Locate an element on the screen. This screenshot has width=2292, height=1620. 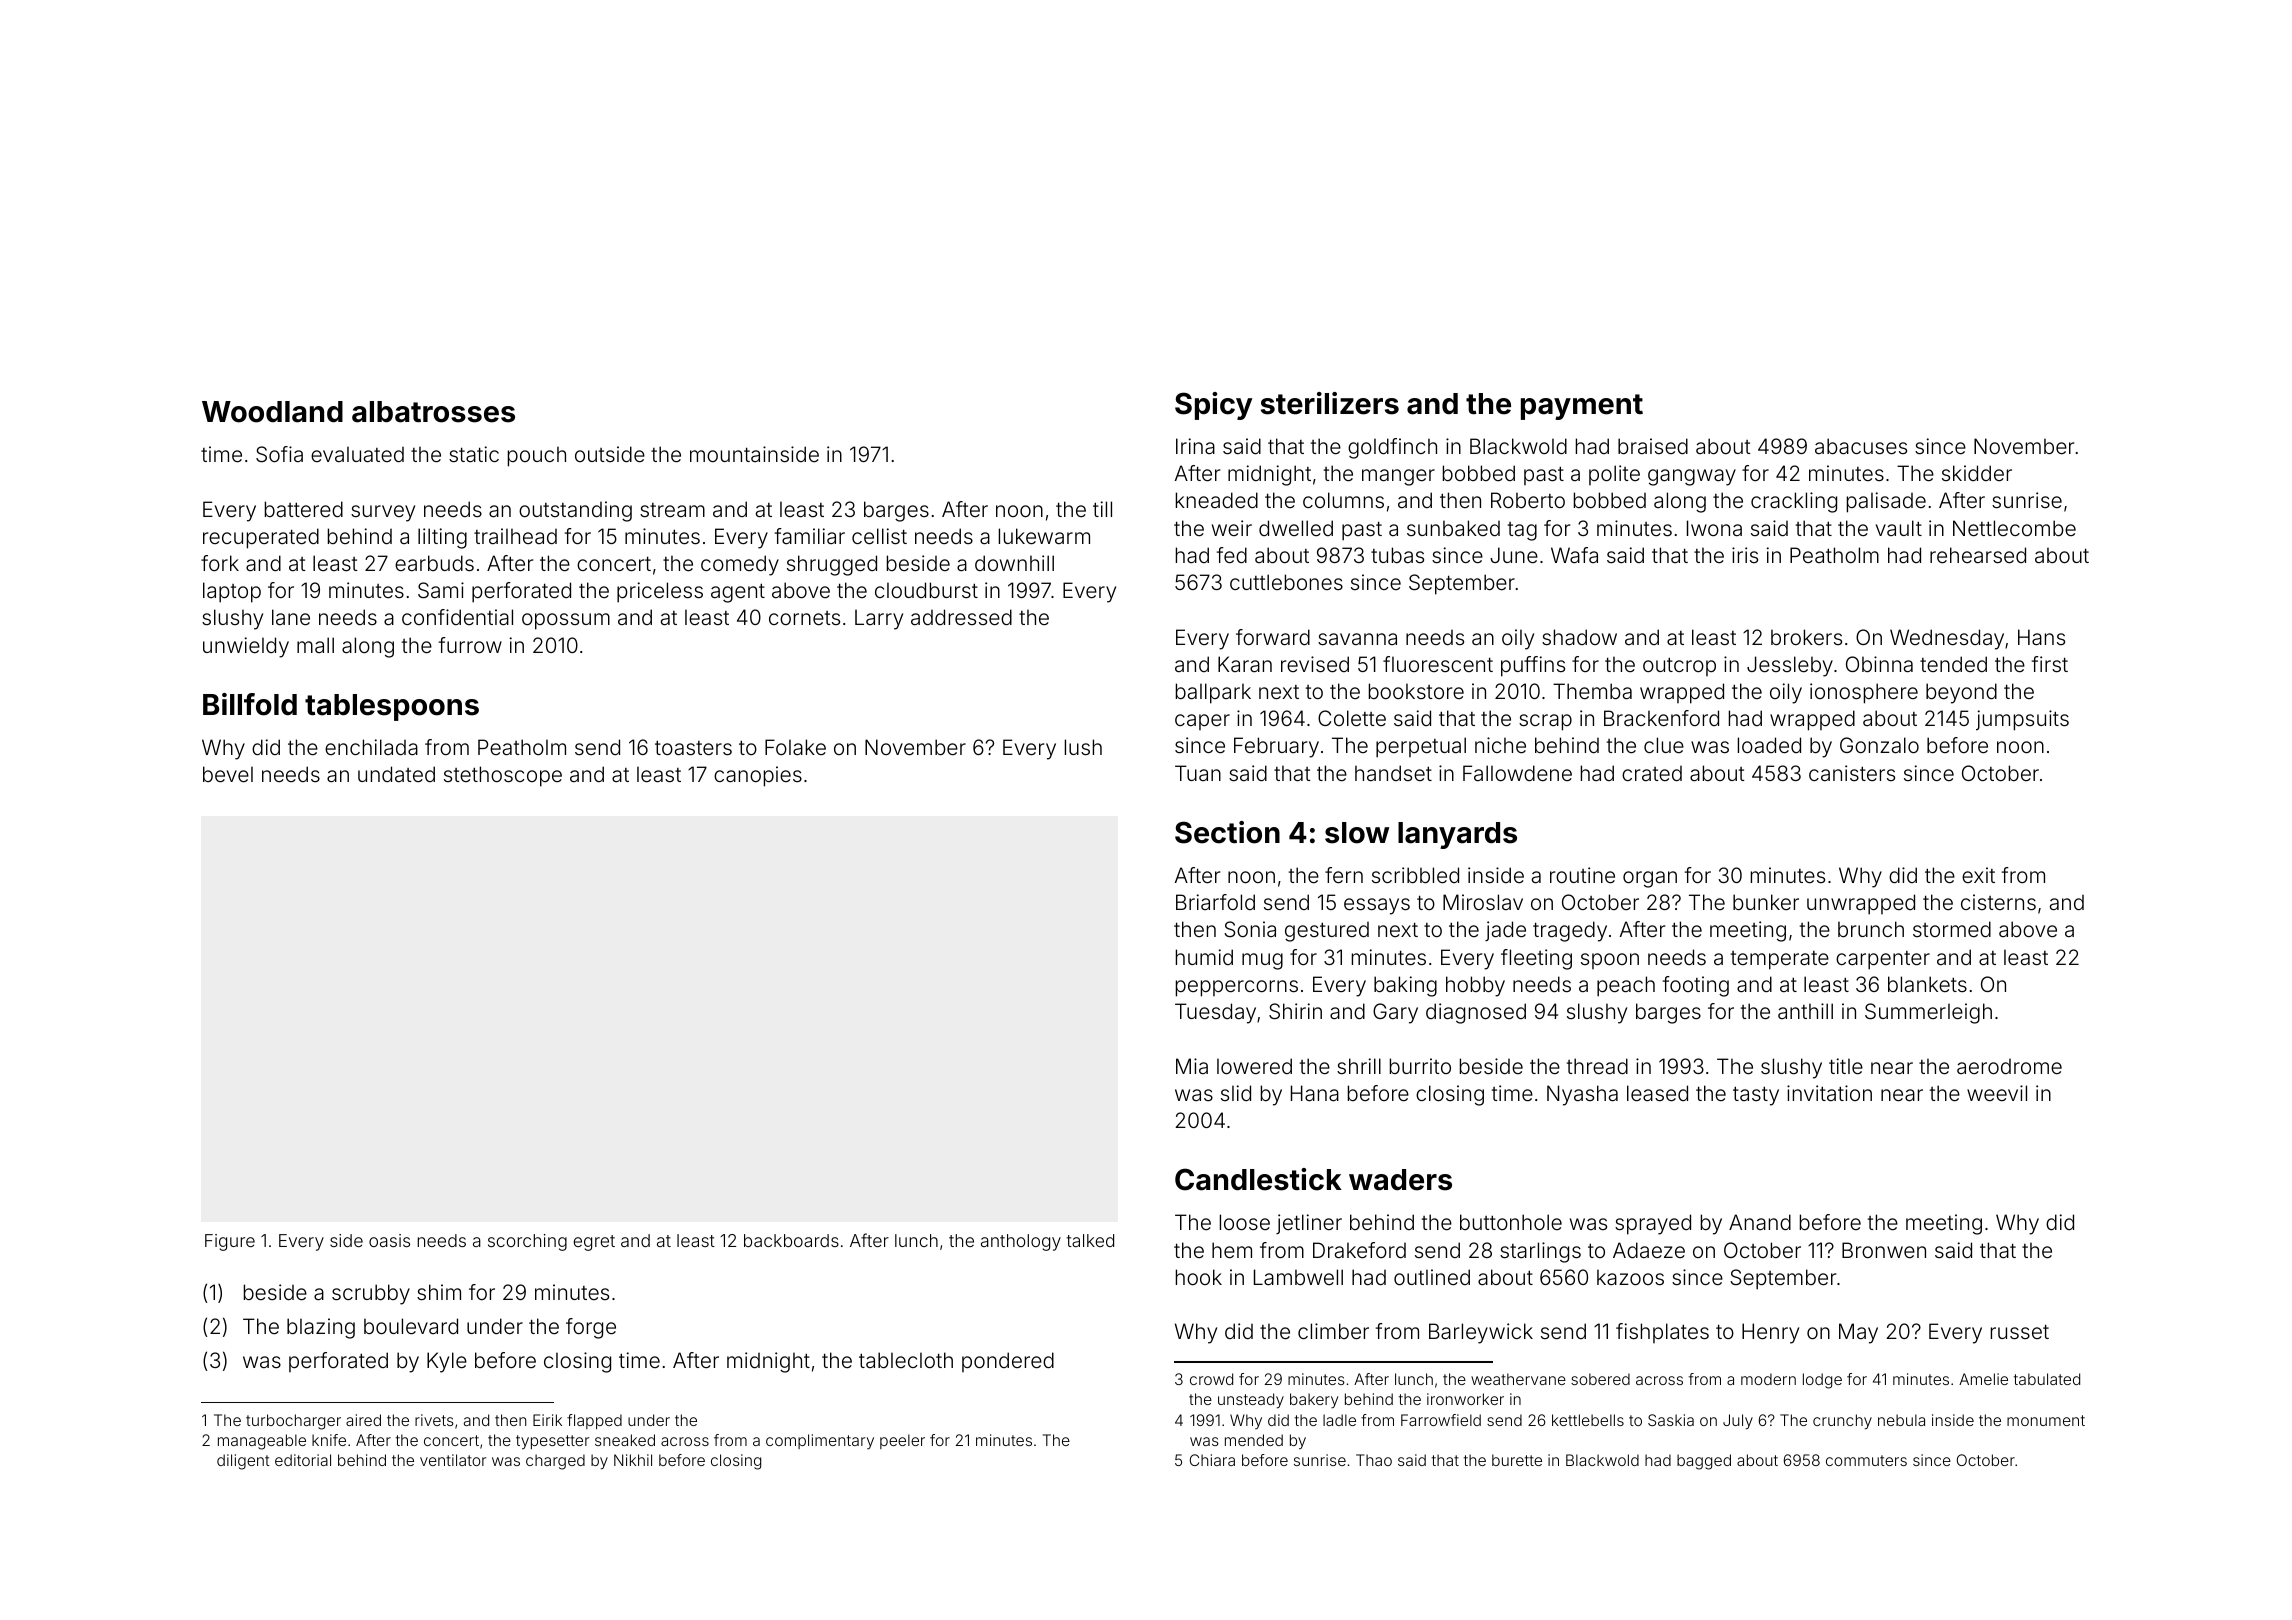
rivets is located at coordinates (434, 1420).
